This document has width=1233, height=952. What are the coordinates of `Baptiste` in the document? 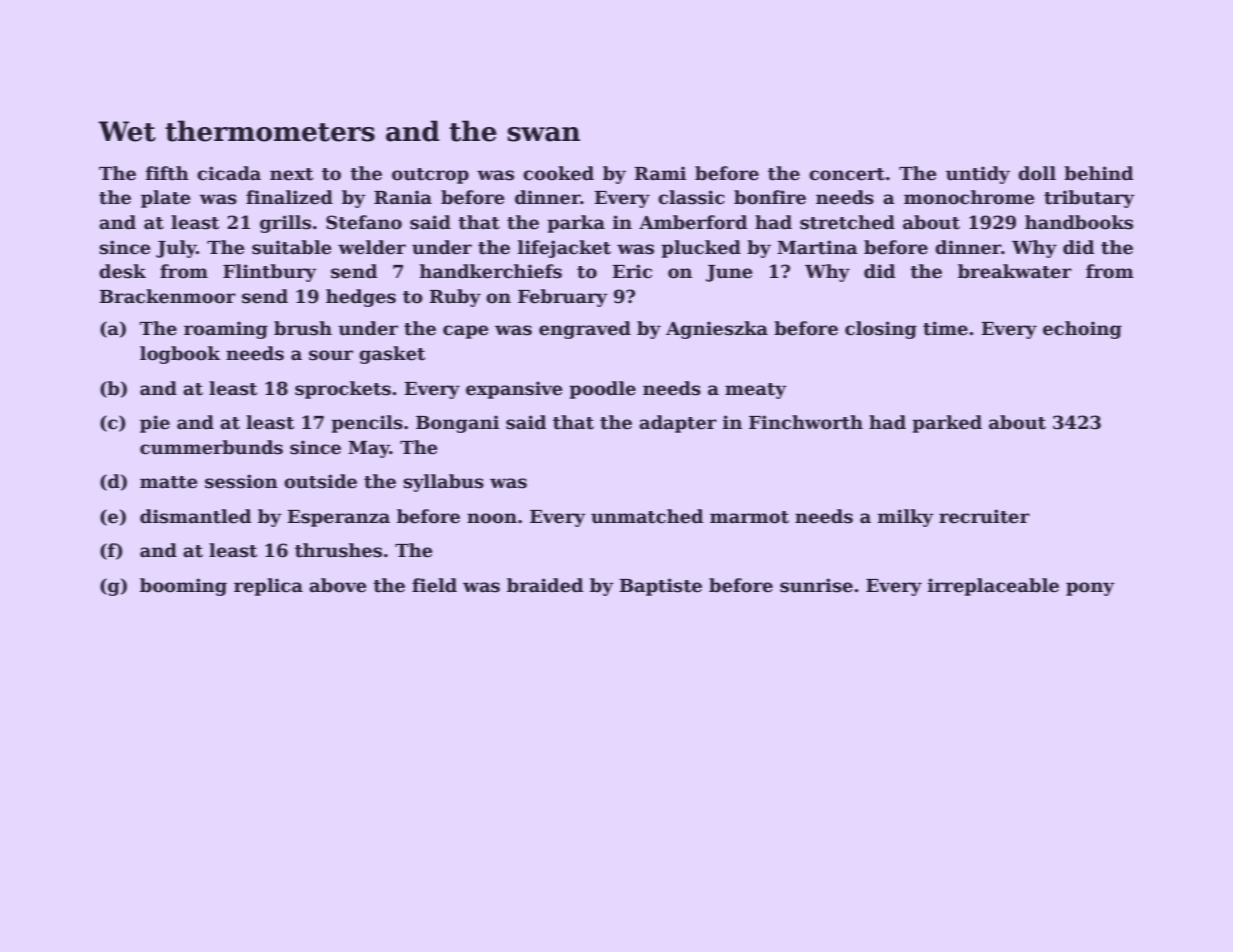 It's located at (660, 587).
